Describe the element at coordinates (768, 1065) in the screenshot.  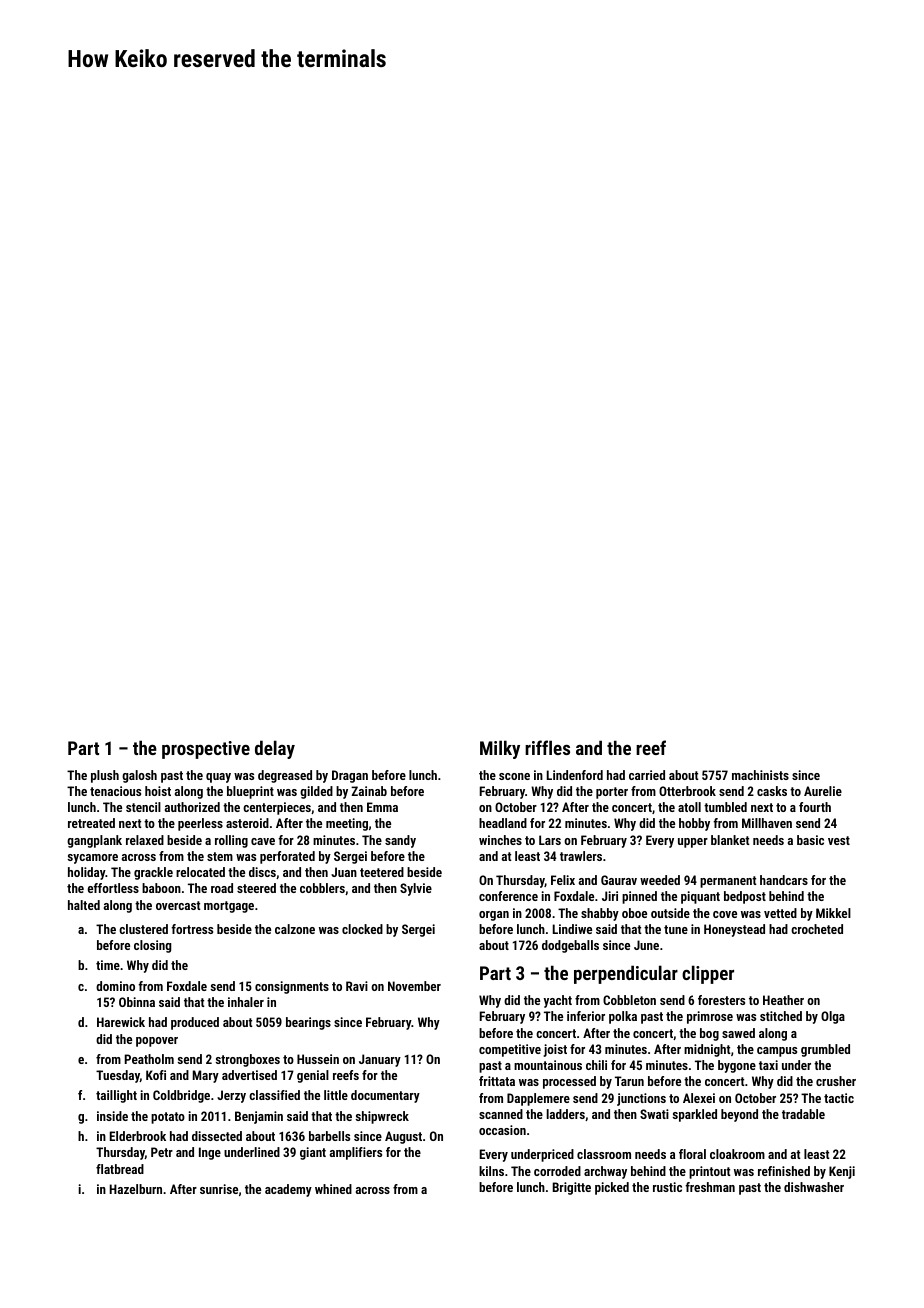
I see `taxi` at that location.
